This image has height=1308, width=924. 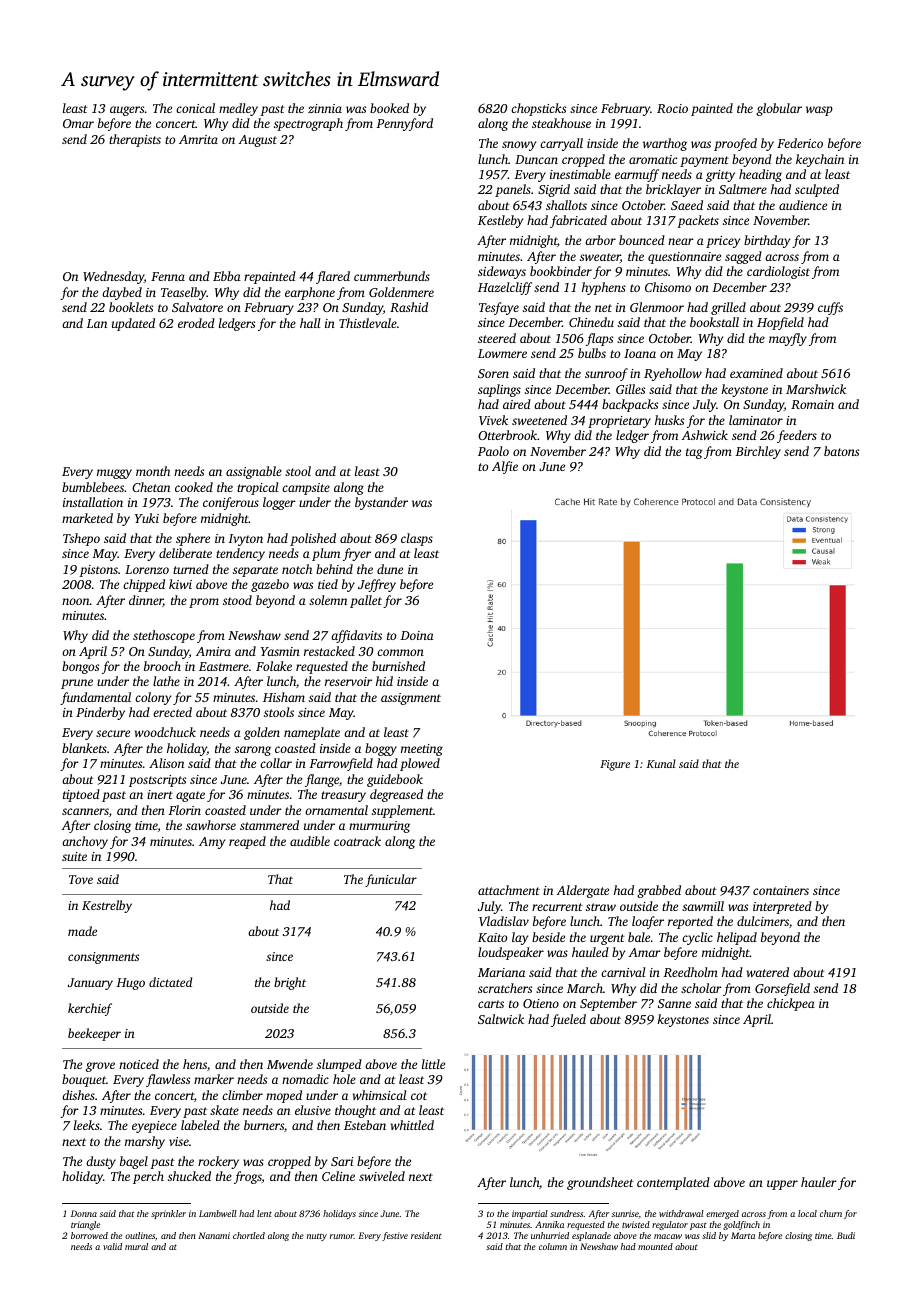 What do you see at coordinates (404, 124) in the image?
I see `Pennyford` at bounding box center [404, 124].
